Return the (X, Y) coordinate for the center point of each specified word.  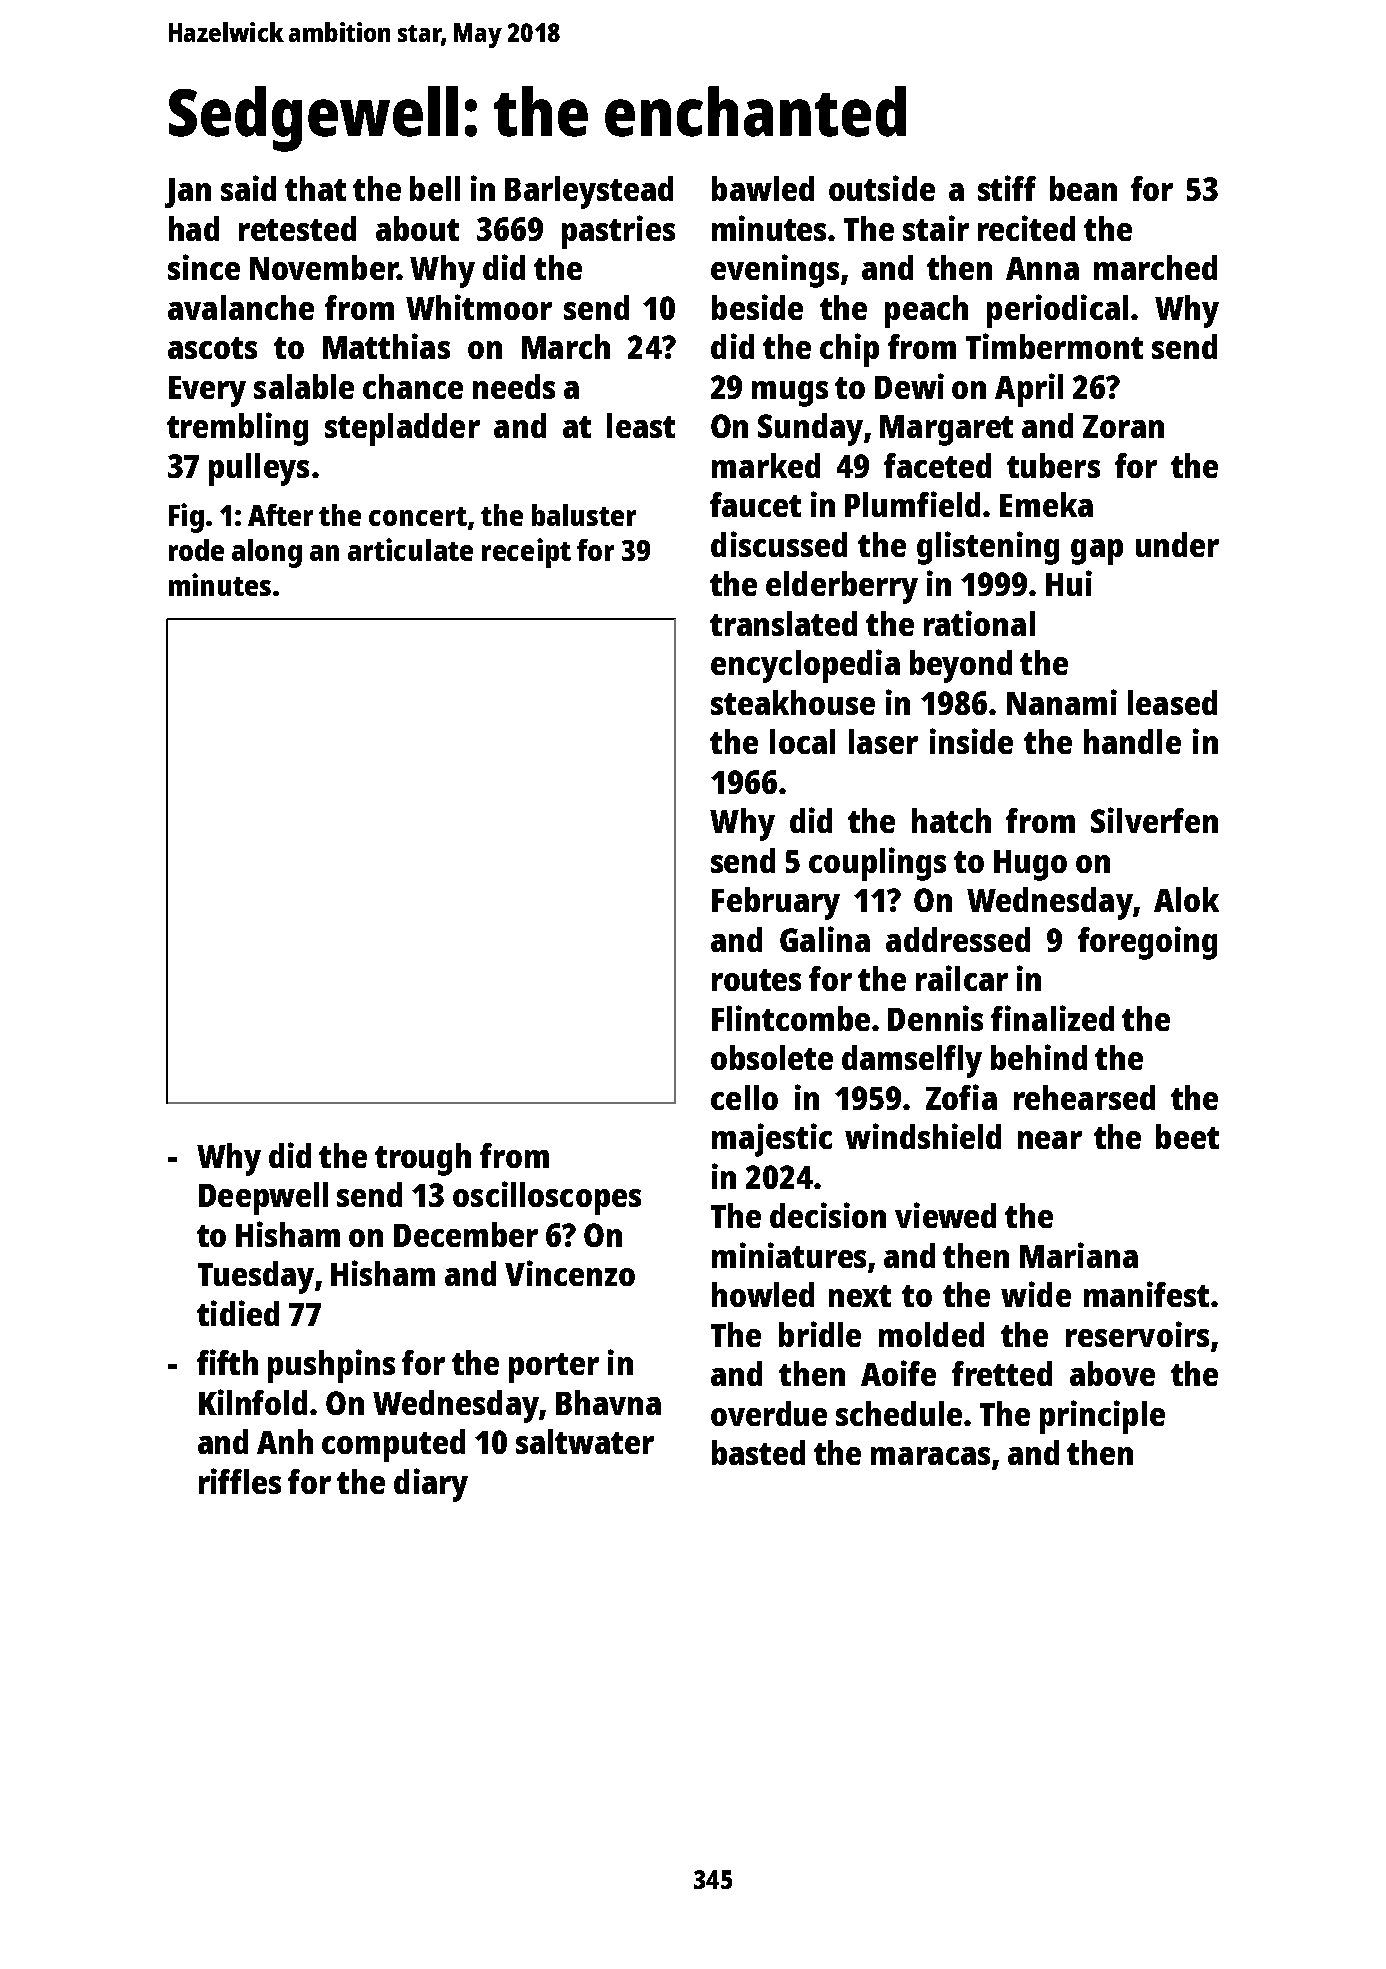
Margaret (946, 430)
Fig (186, 518)
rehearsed (1084, 1097)
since (204, 267)
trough (423, 1159)
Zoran (1123, 426)
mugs (790, 394)
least (641, 425)
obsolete (772, 1057)
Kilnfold (253, 1402)
